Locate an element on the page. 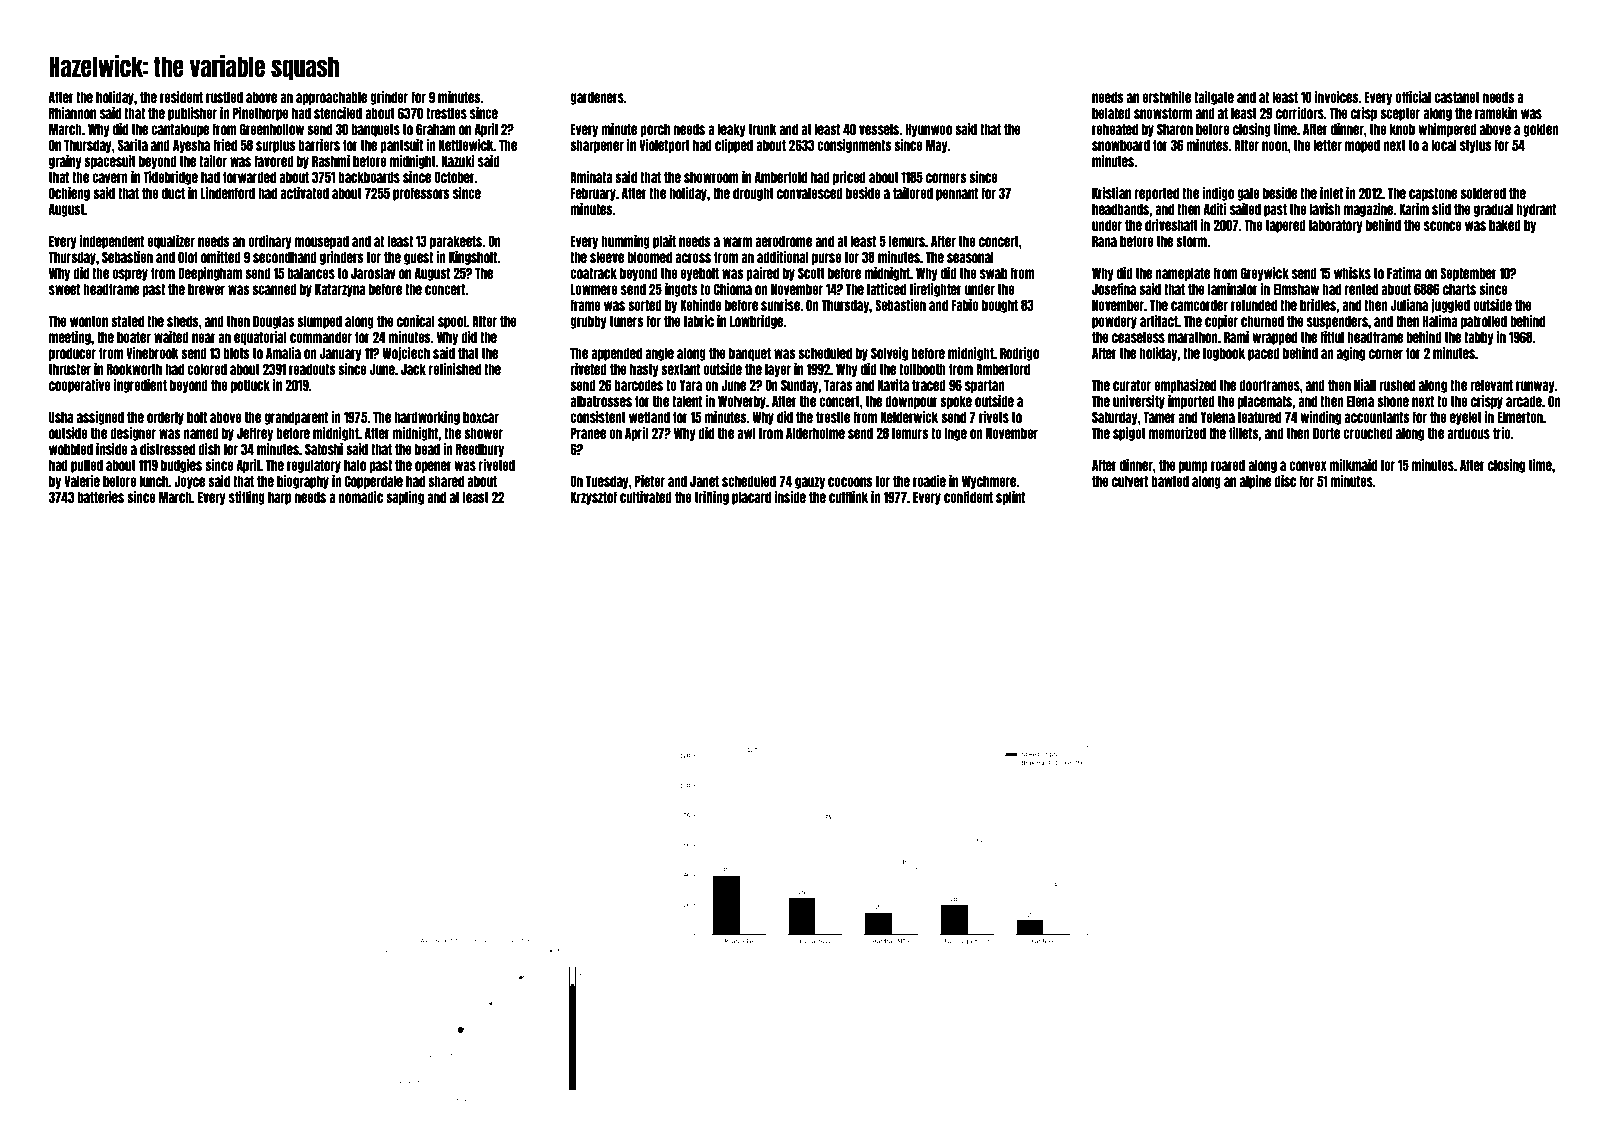 The image size is (1611, 1139). soldered is located at coordinates (1483, 193).
